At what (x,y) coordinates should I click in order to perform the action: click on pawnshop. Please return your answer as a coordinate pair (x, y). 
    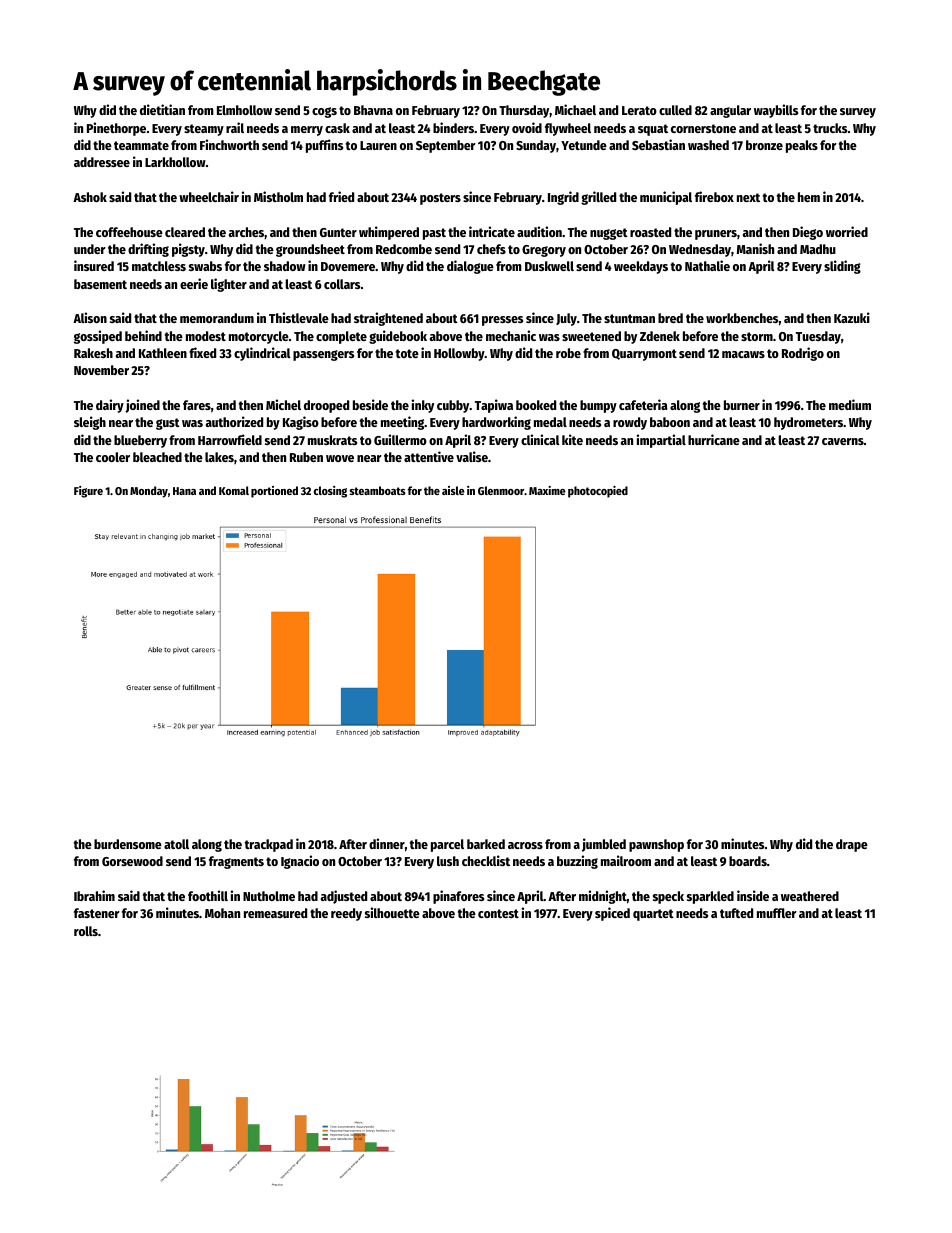
    Looking at the image, I should click on (656, 845).
